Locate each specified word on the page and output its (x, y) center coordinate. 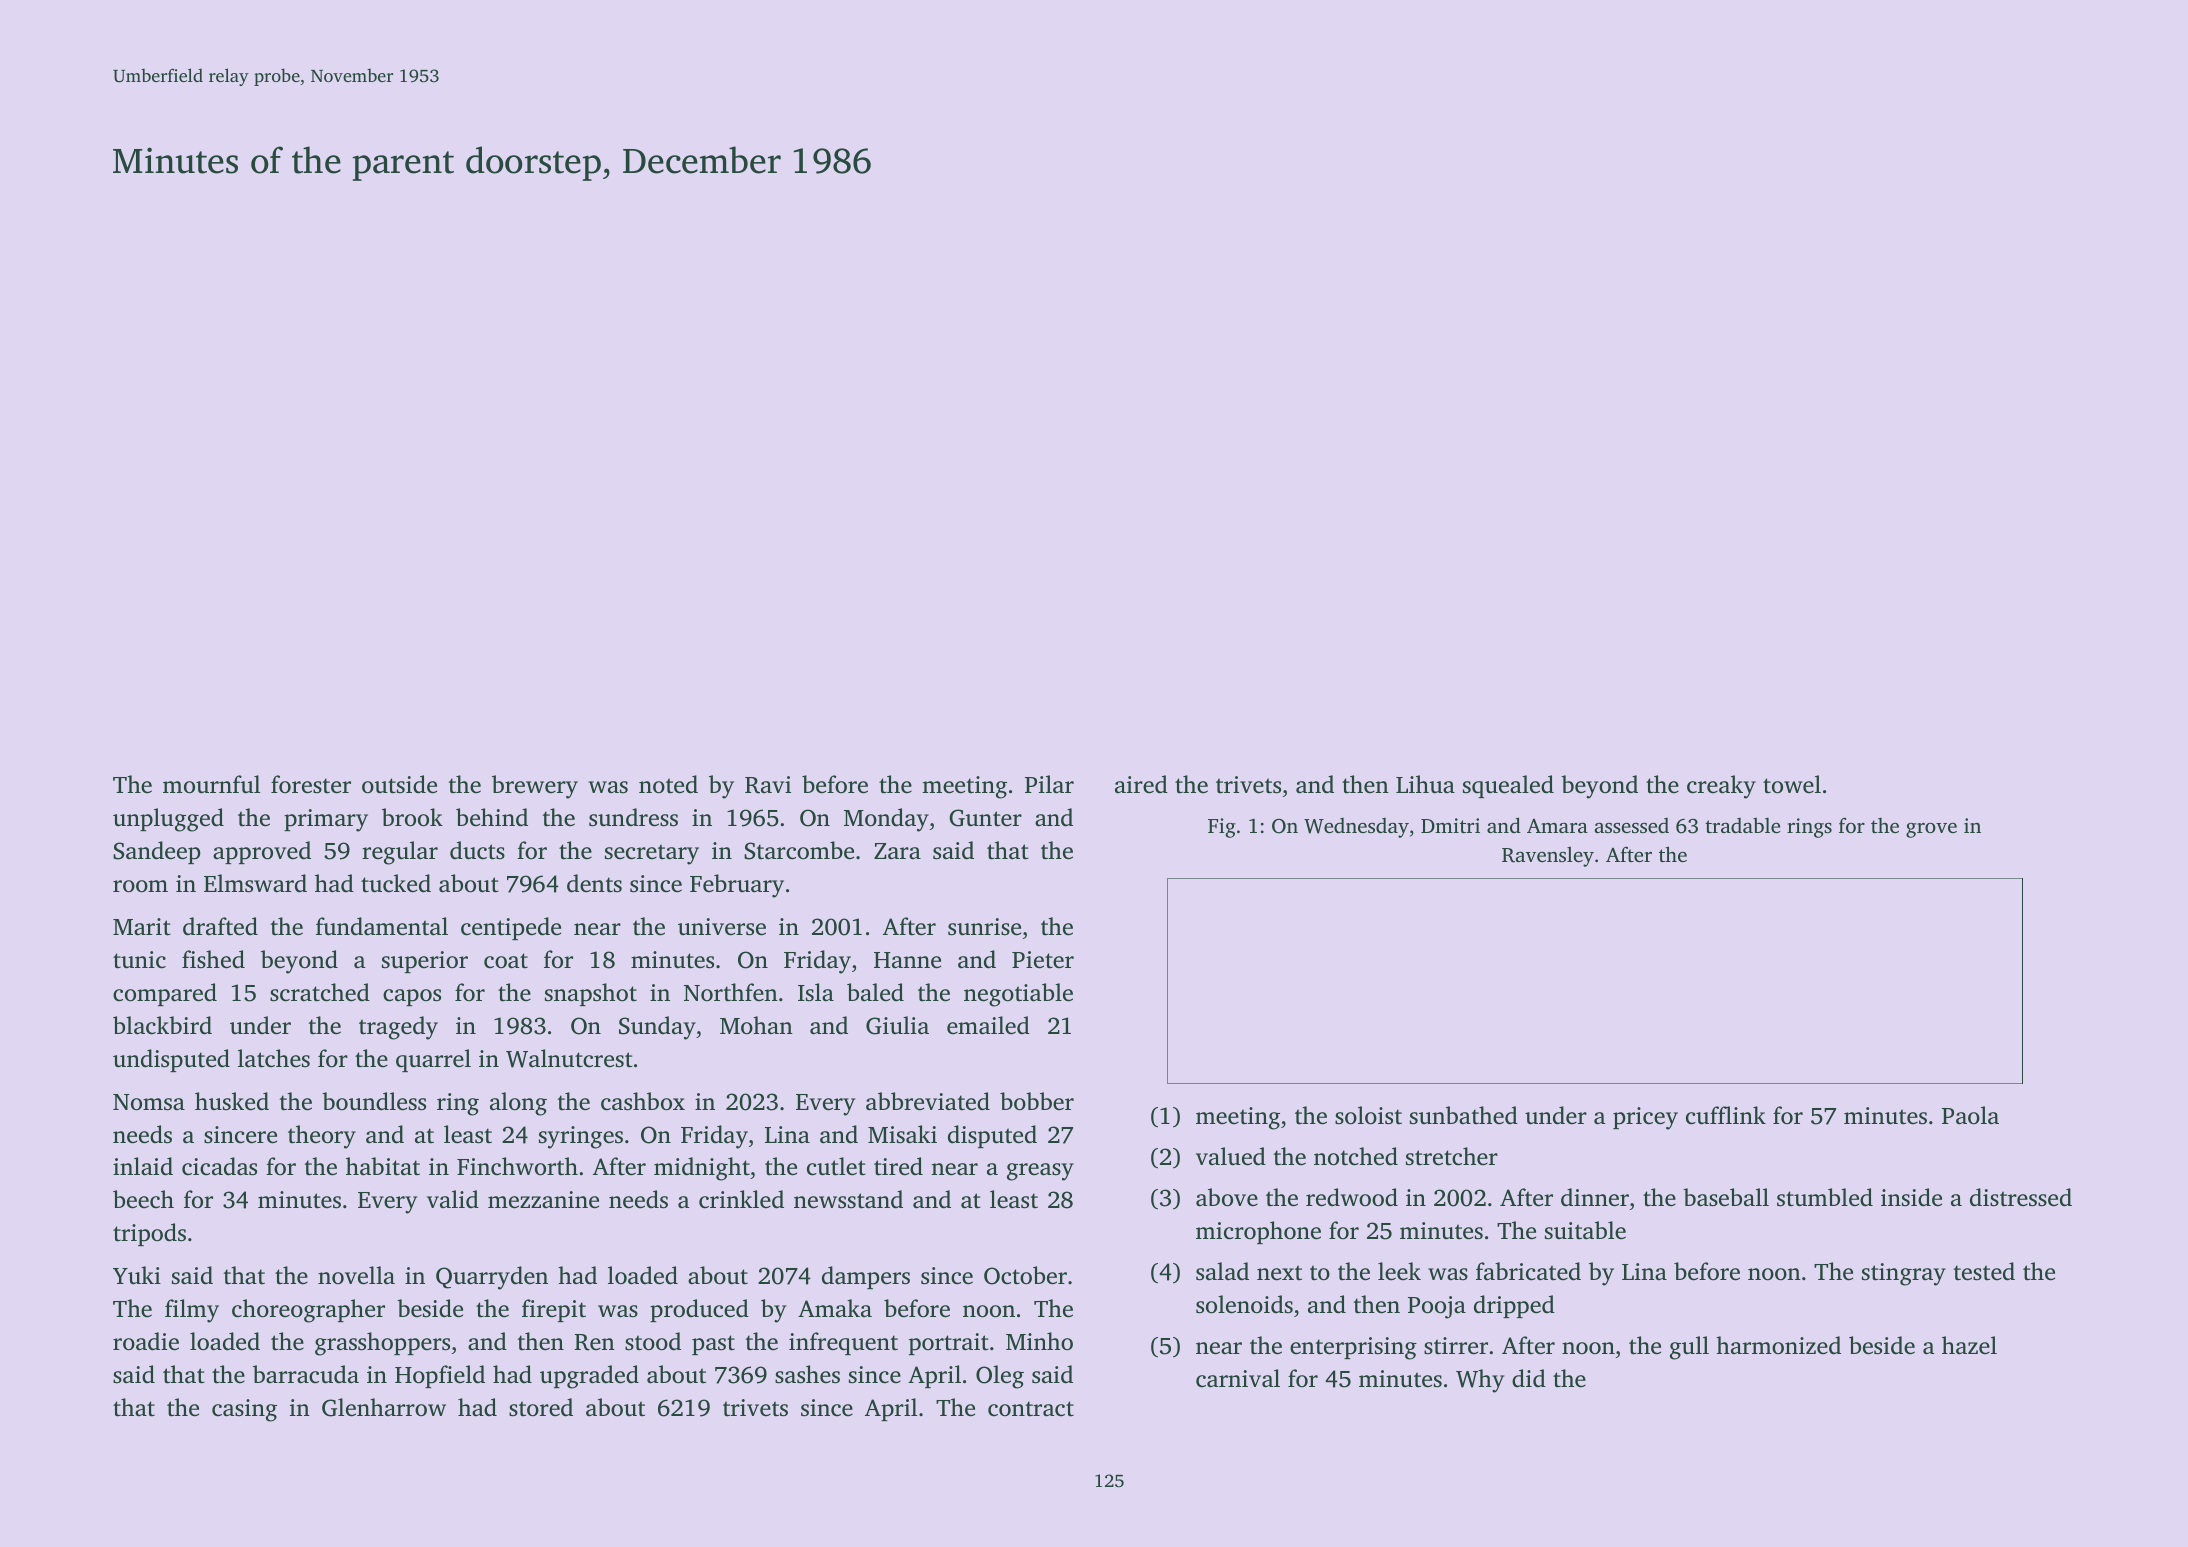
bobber (1037, 1101)
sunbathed (1464, 1115)
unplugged (168, 820)
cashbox (643, 1101)
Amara (1557, 826)
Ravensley (1548, 857)
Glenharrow (384, 1407)
